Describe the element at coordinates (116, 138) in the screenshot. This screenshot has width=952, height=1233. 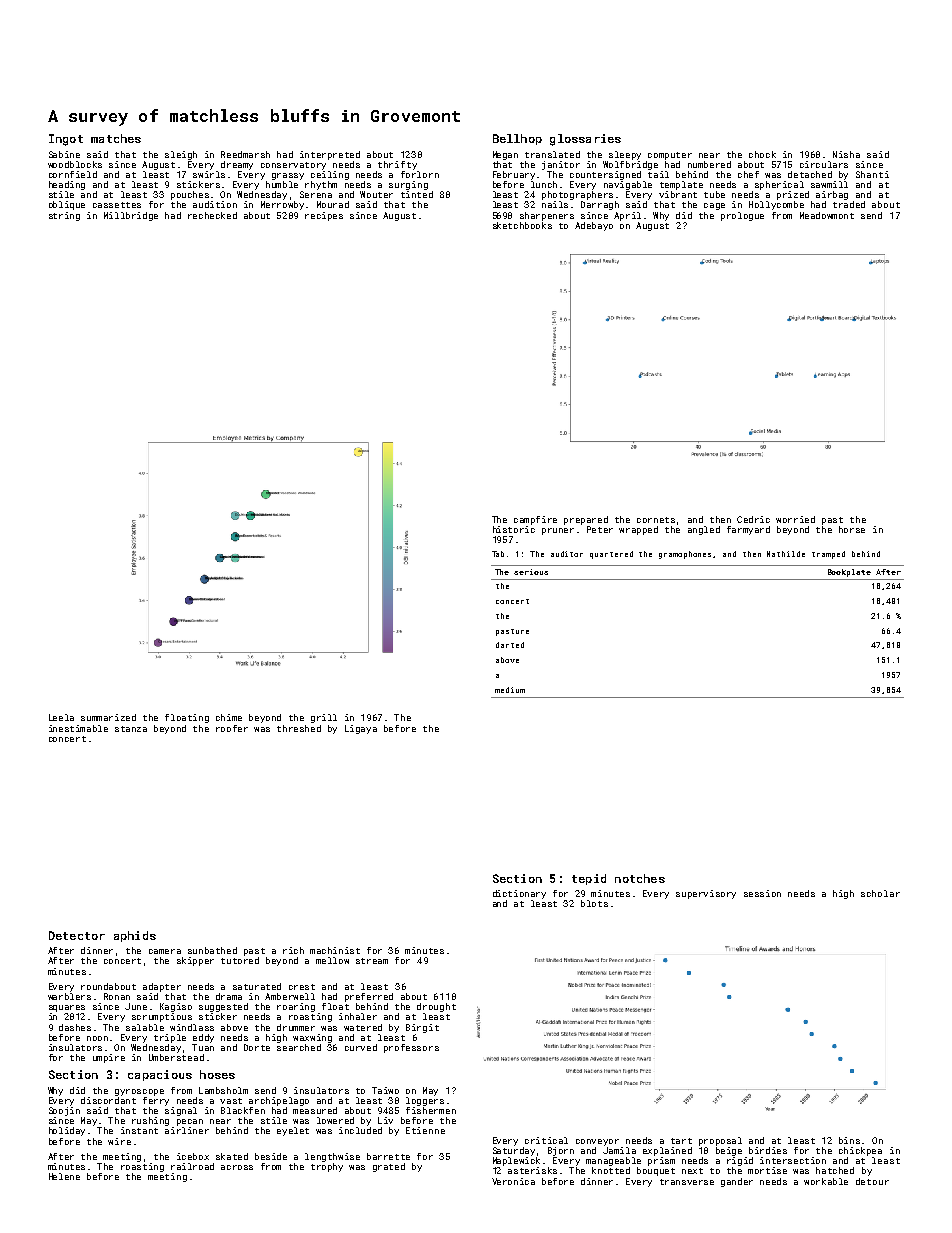
I see `matches` at that location.
